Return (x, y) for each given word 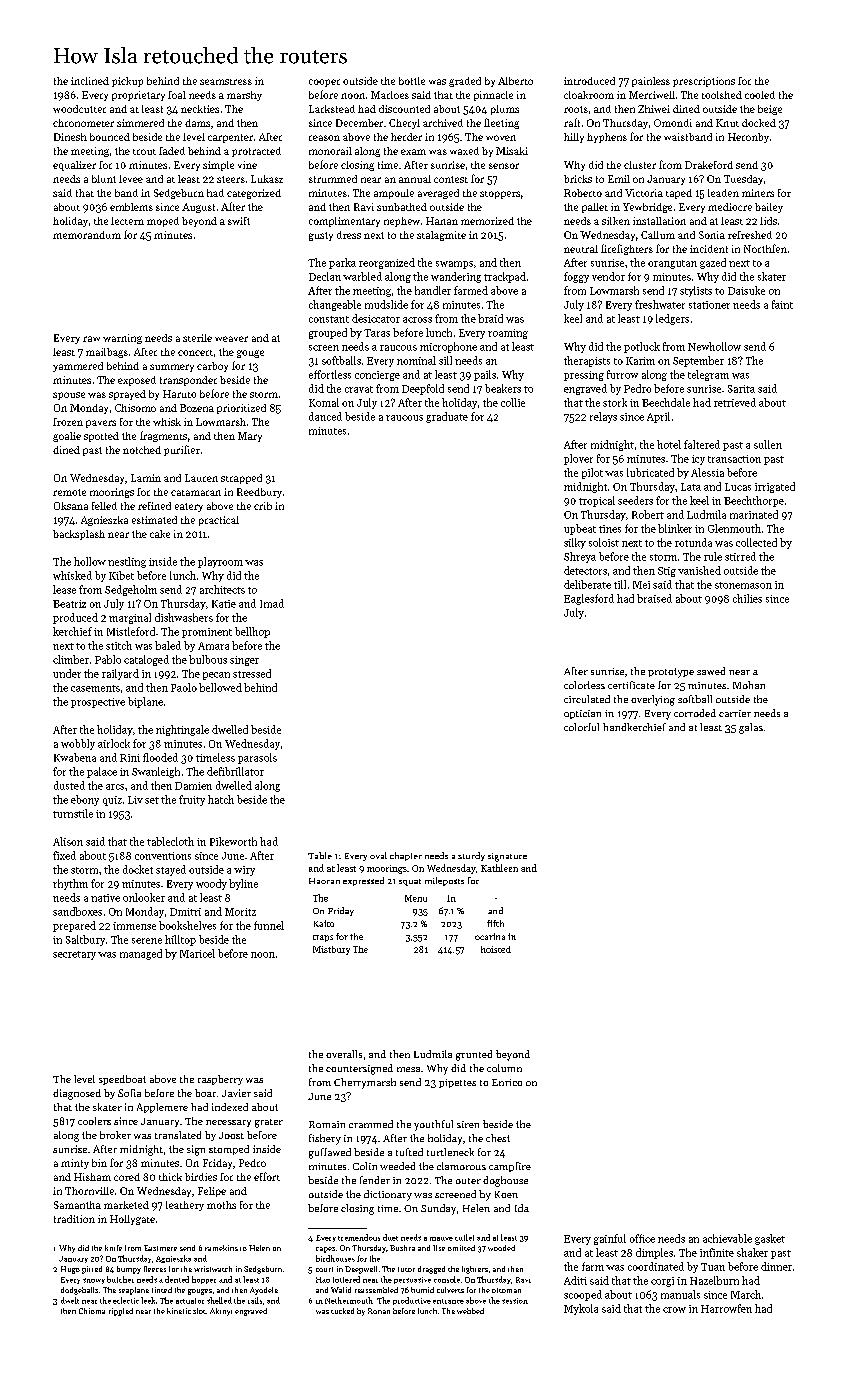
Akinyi (221, 1312)
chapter (406, 856)
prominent (207, 633)
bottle (412, 81)
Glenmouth (734, 528)
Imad (272, 603)
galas (751, 728)
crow (674, 1310)
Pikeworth (233, 841)
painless (651, 82)
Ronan (379, 1311)
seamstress (226, 82)
